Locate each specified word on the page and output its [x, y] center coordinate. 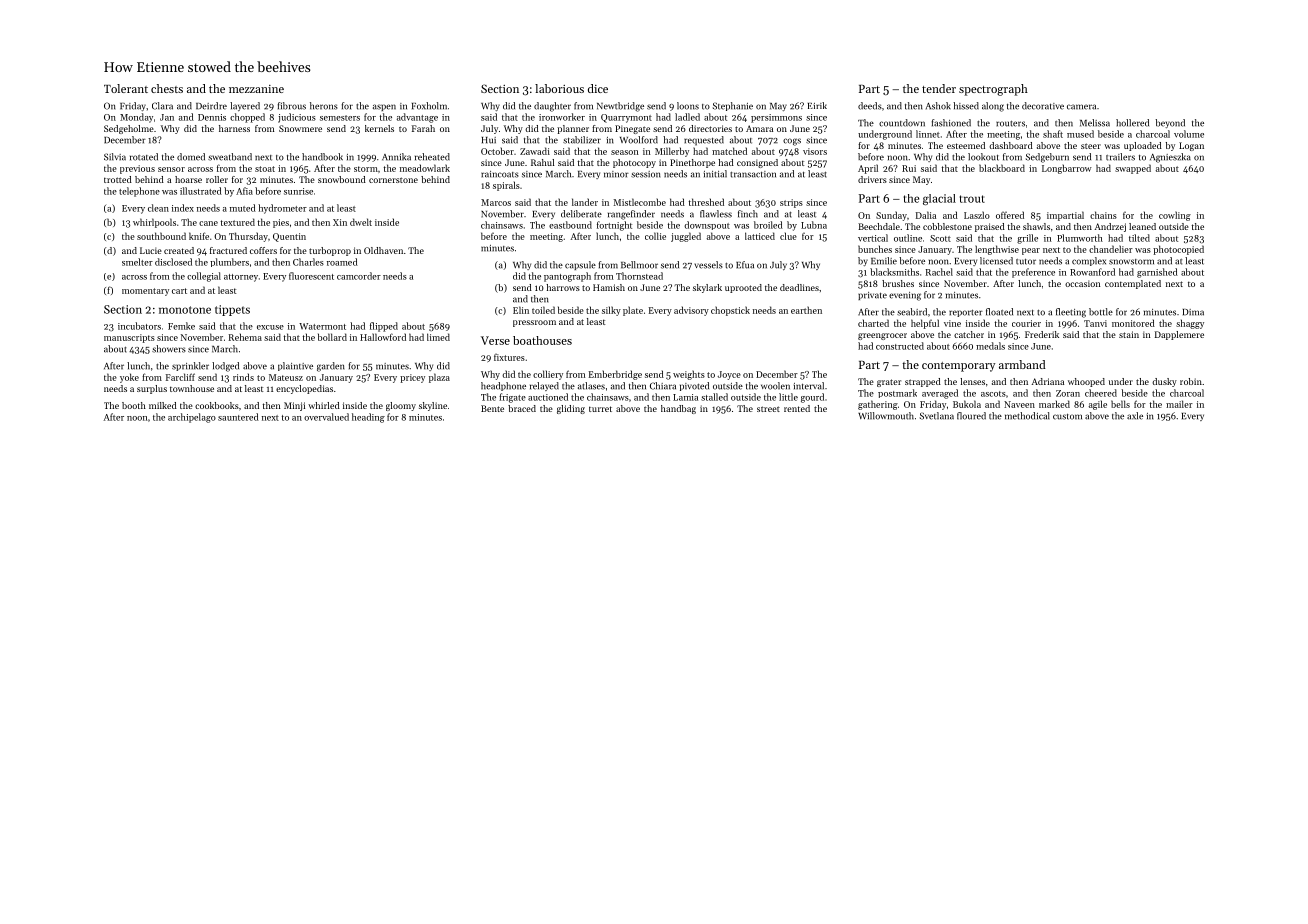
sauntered [238, 417]
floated [999, 312]
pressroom [534, 323]
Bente [492, 408]
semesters [340, 118]
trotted [118, 179]
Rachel [939, 272]
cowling [1175, 216]
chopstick [730, 311]
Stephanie [733, 106]
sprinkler [190, 366]
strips [791, 203]
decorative [1043, 106]
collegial [204, 277]
